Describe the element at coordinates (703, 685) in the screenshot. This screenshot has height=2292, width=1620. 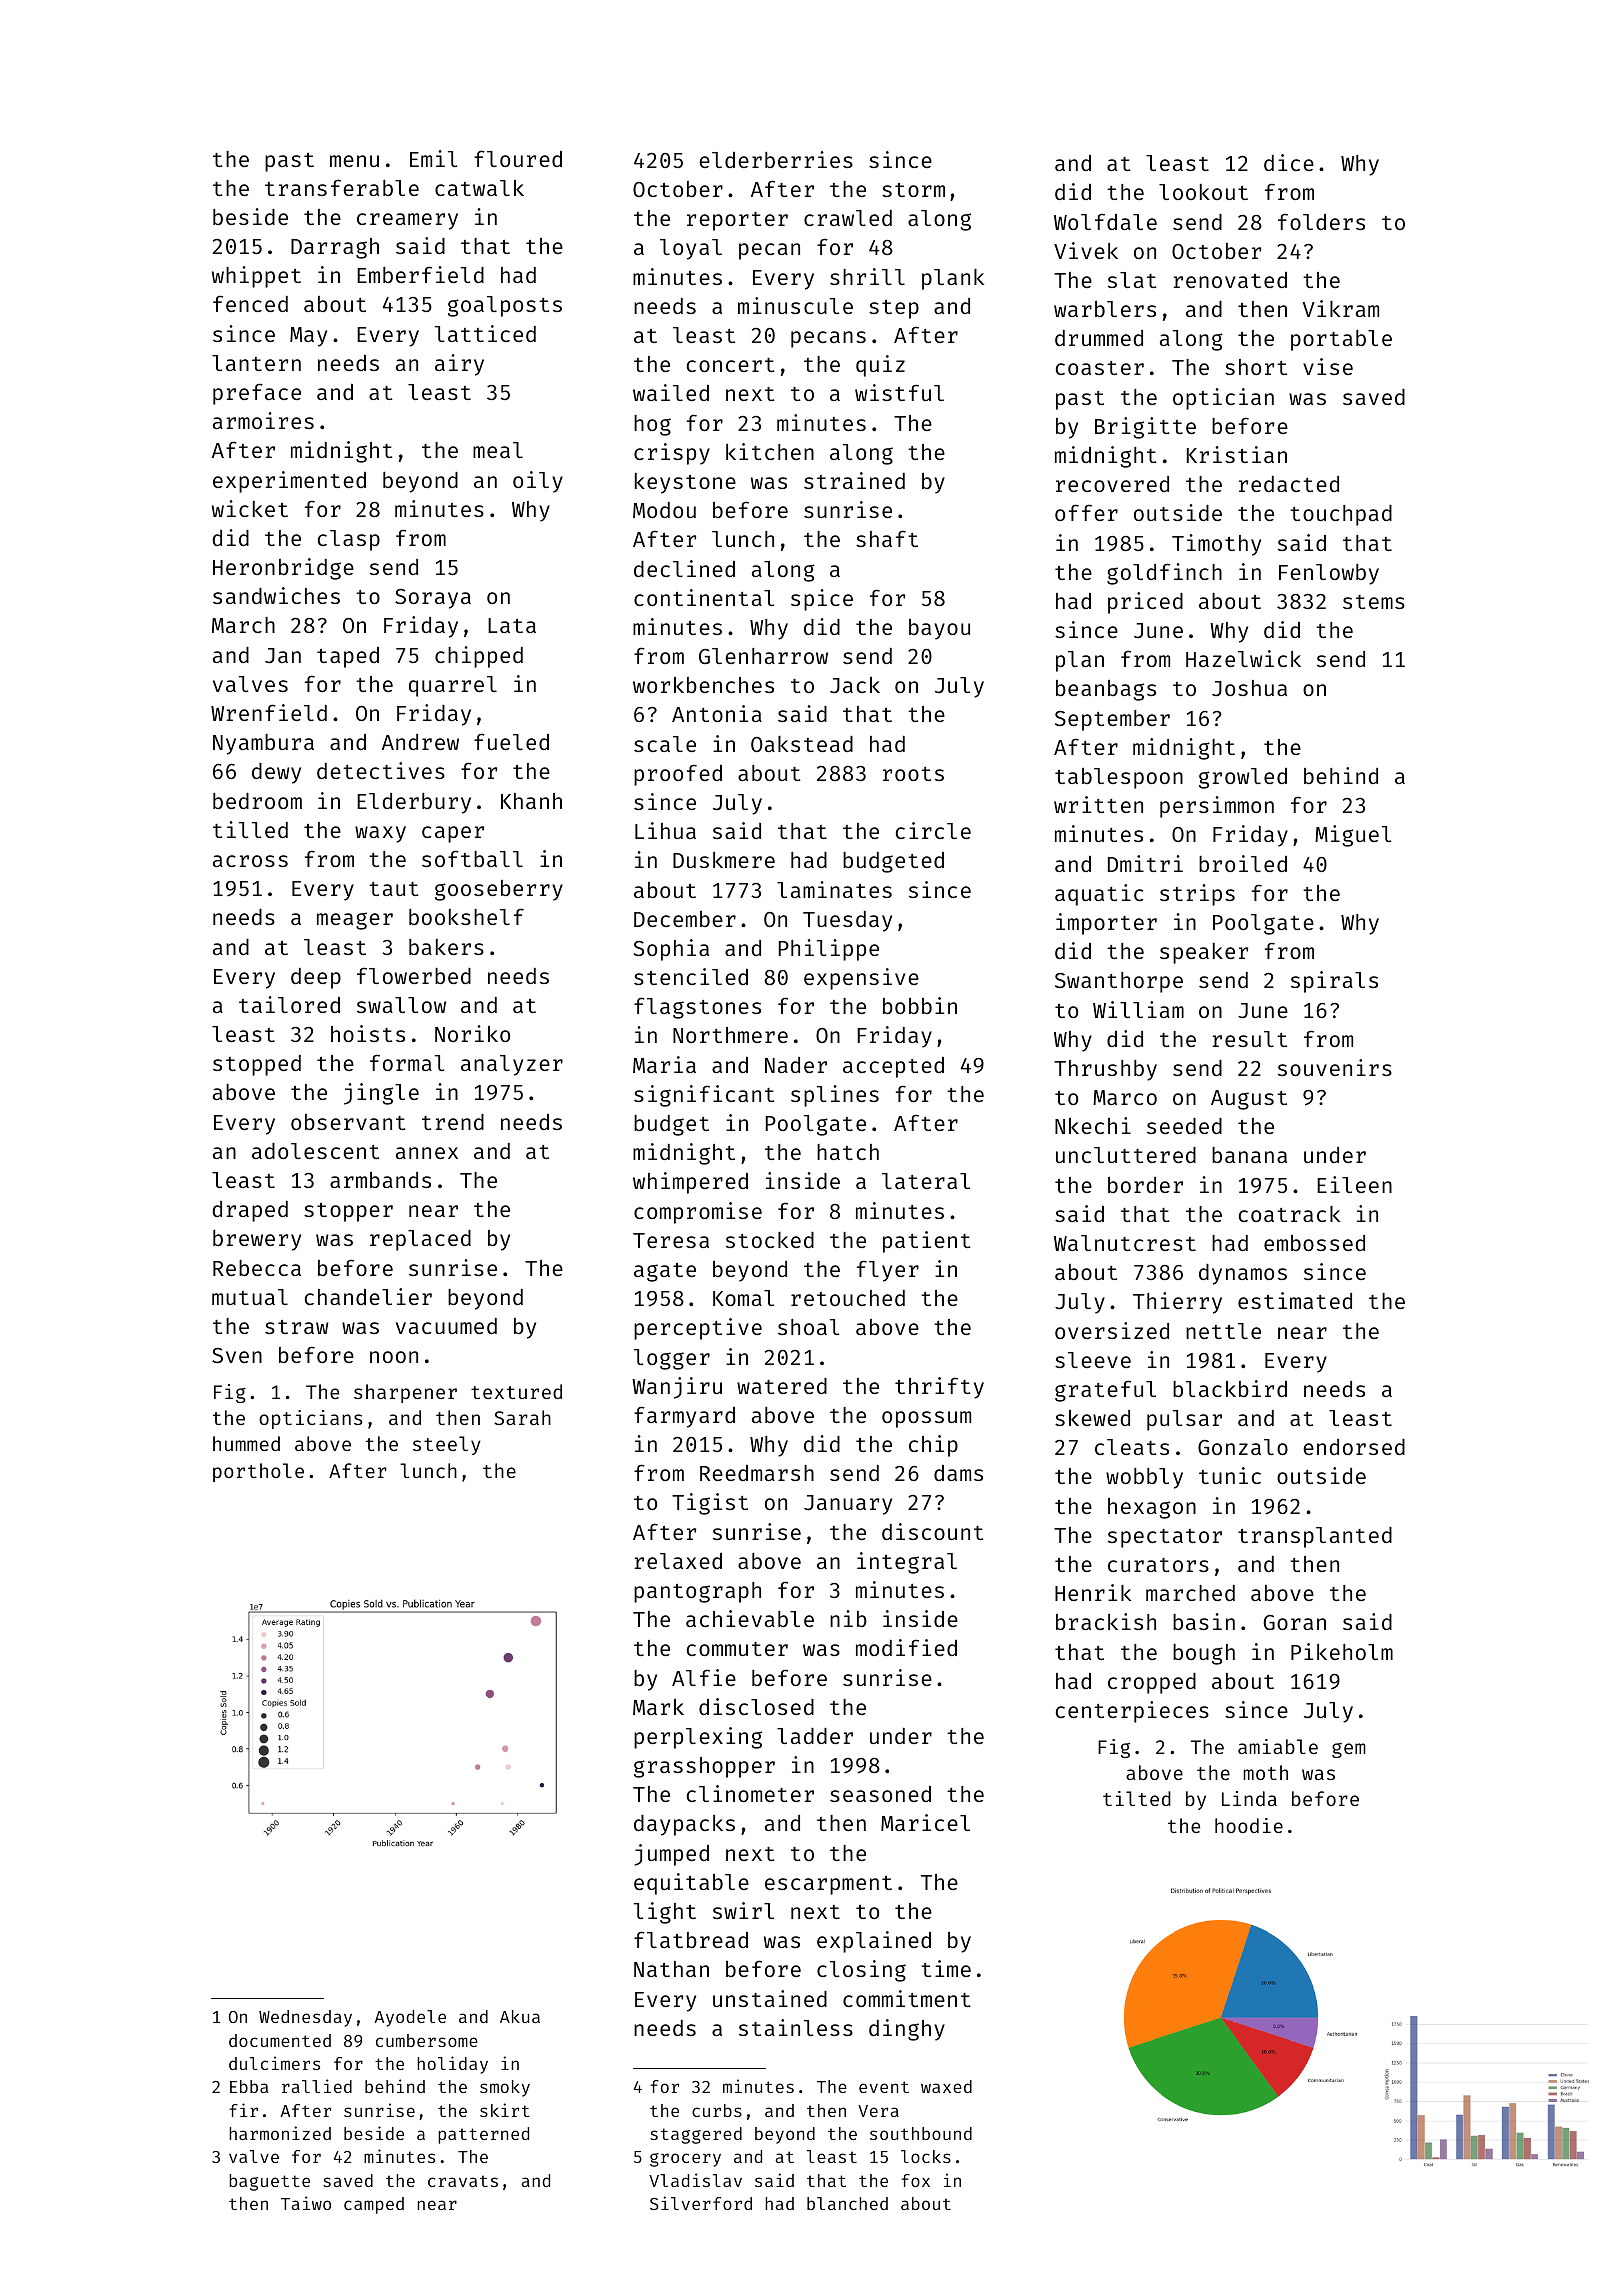
I see `workbenches` at that location.
